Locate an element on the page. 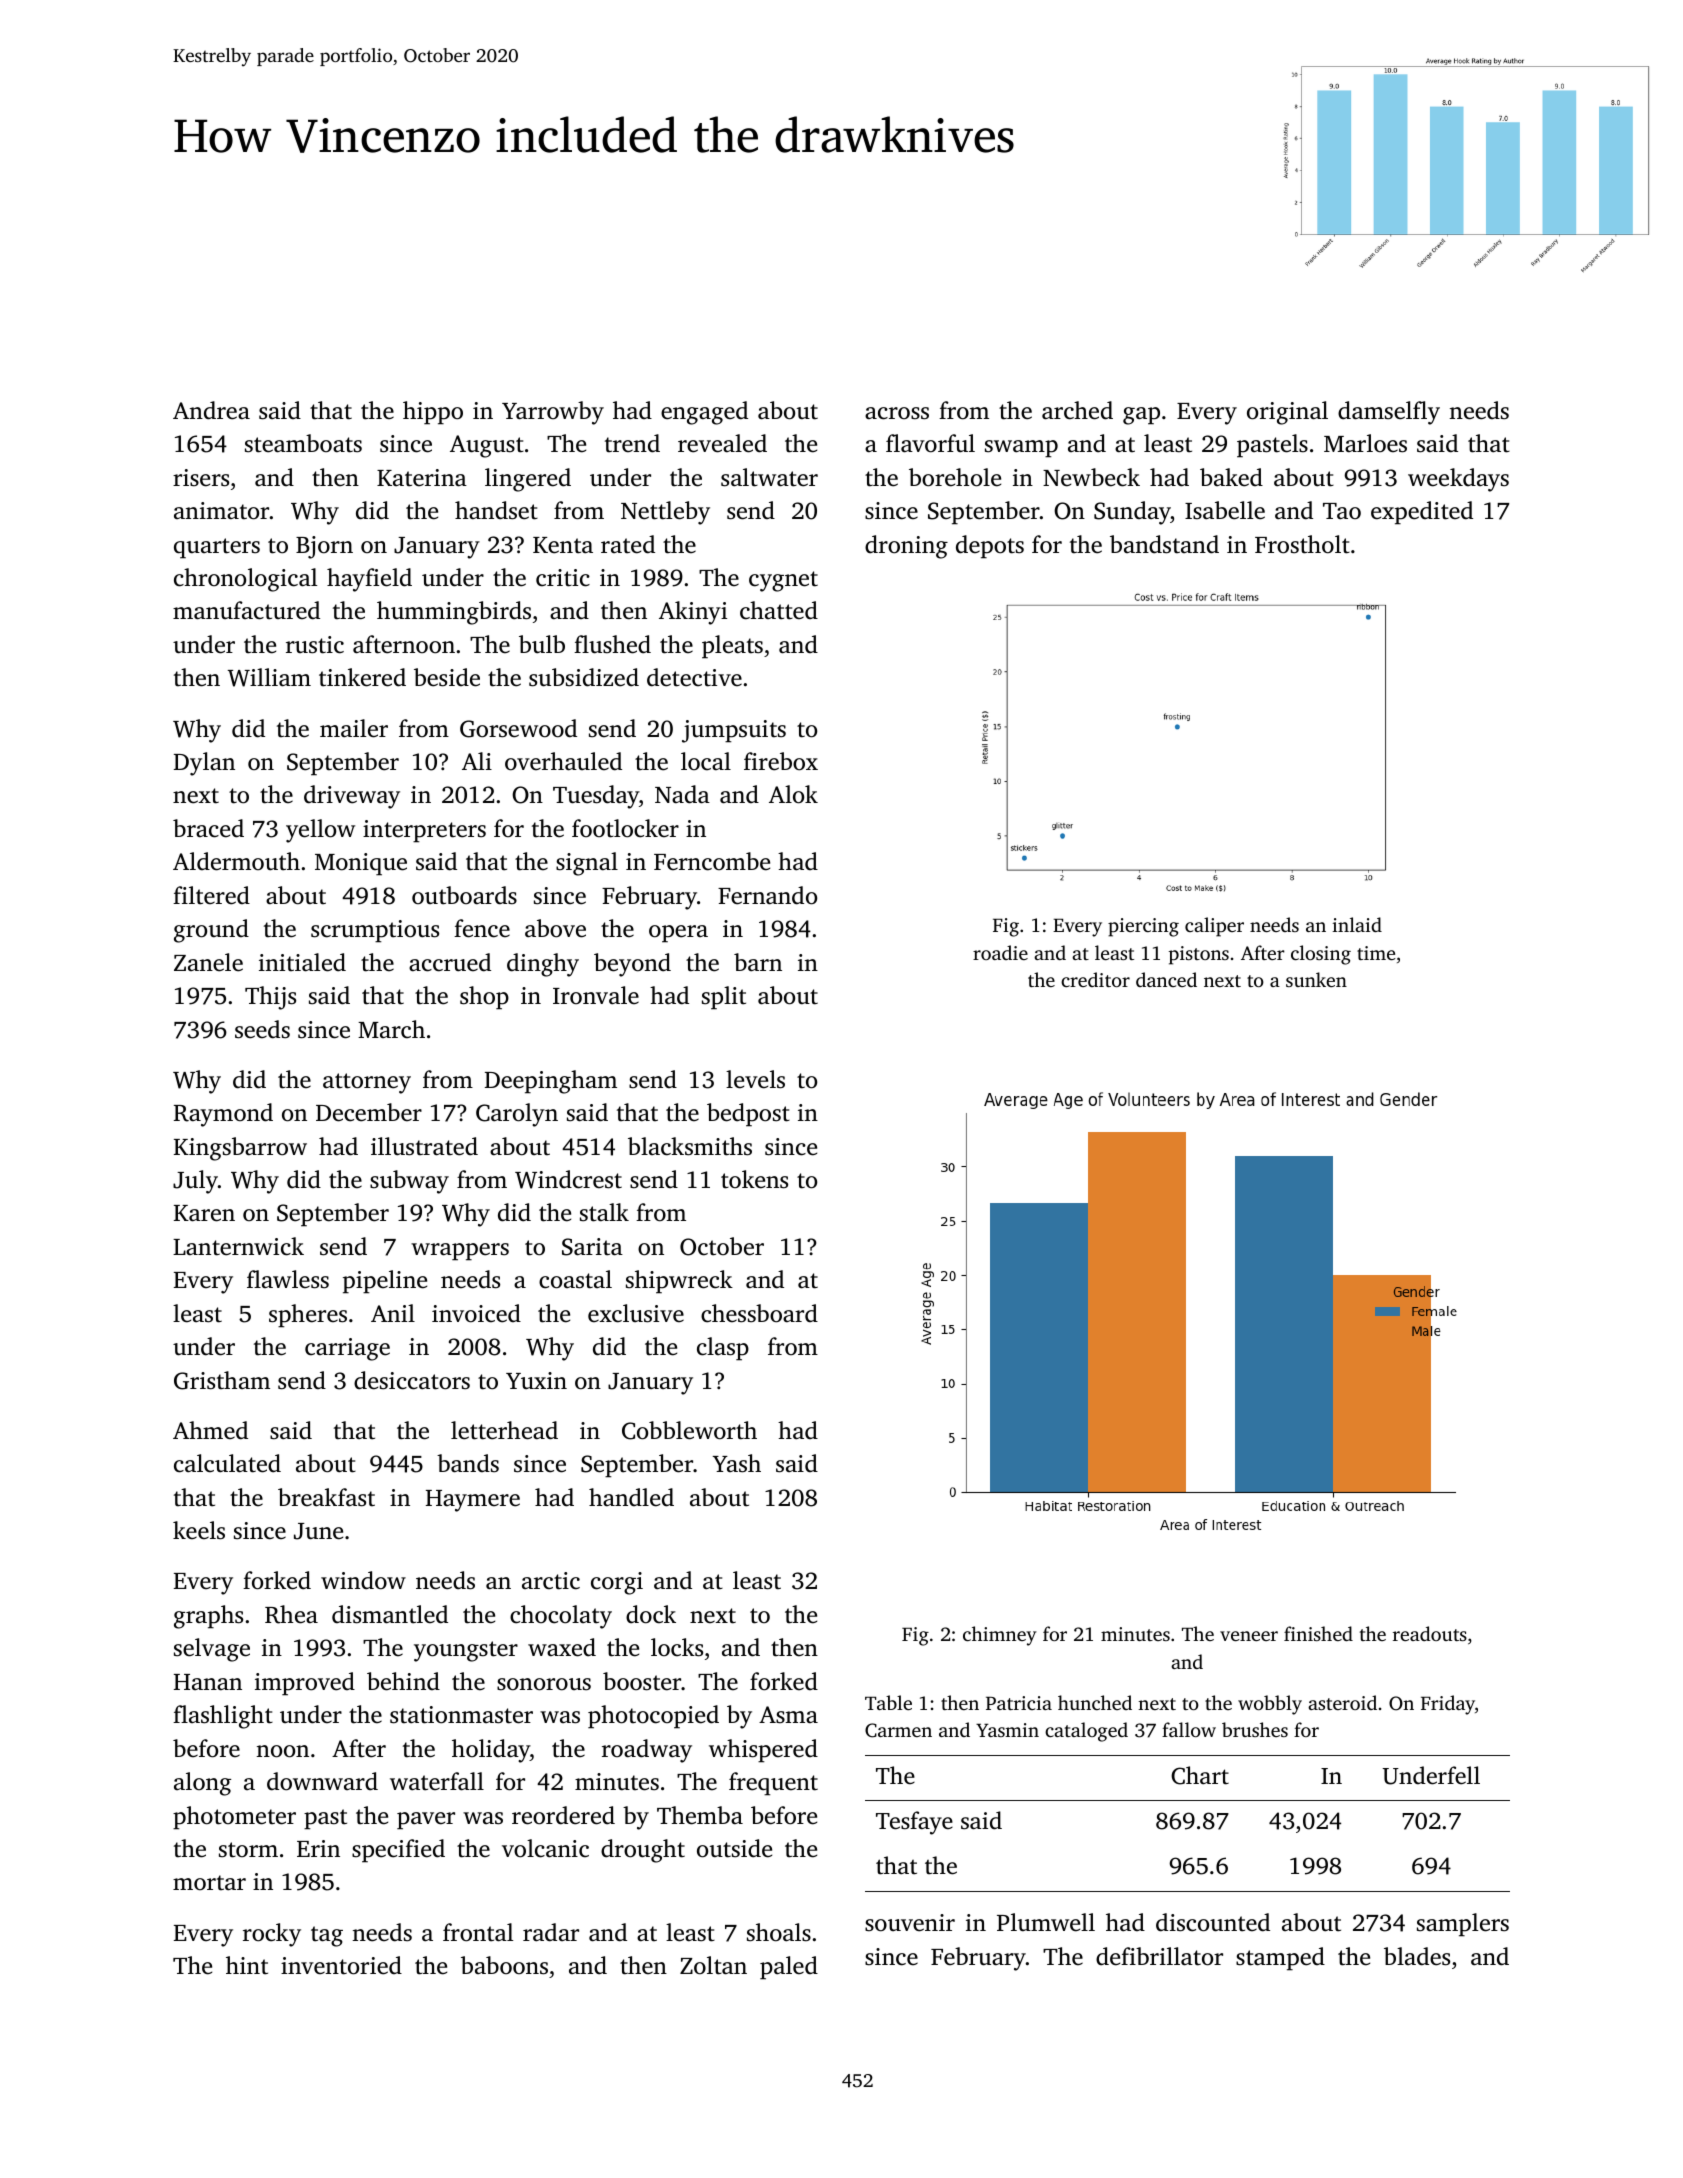 The height and width of the page is (2178, 1683). engaged is located at coordinates (704, 413).
